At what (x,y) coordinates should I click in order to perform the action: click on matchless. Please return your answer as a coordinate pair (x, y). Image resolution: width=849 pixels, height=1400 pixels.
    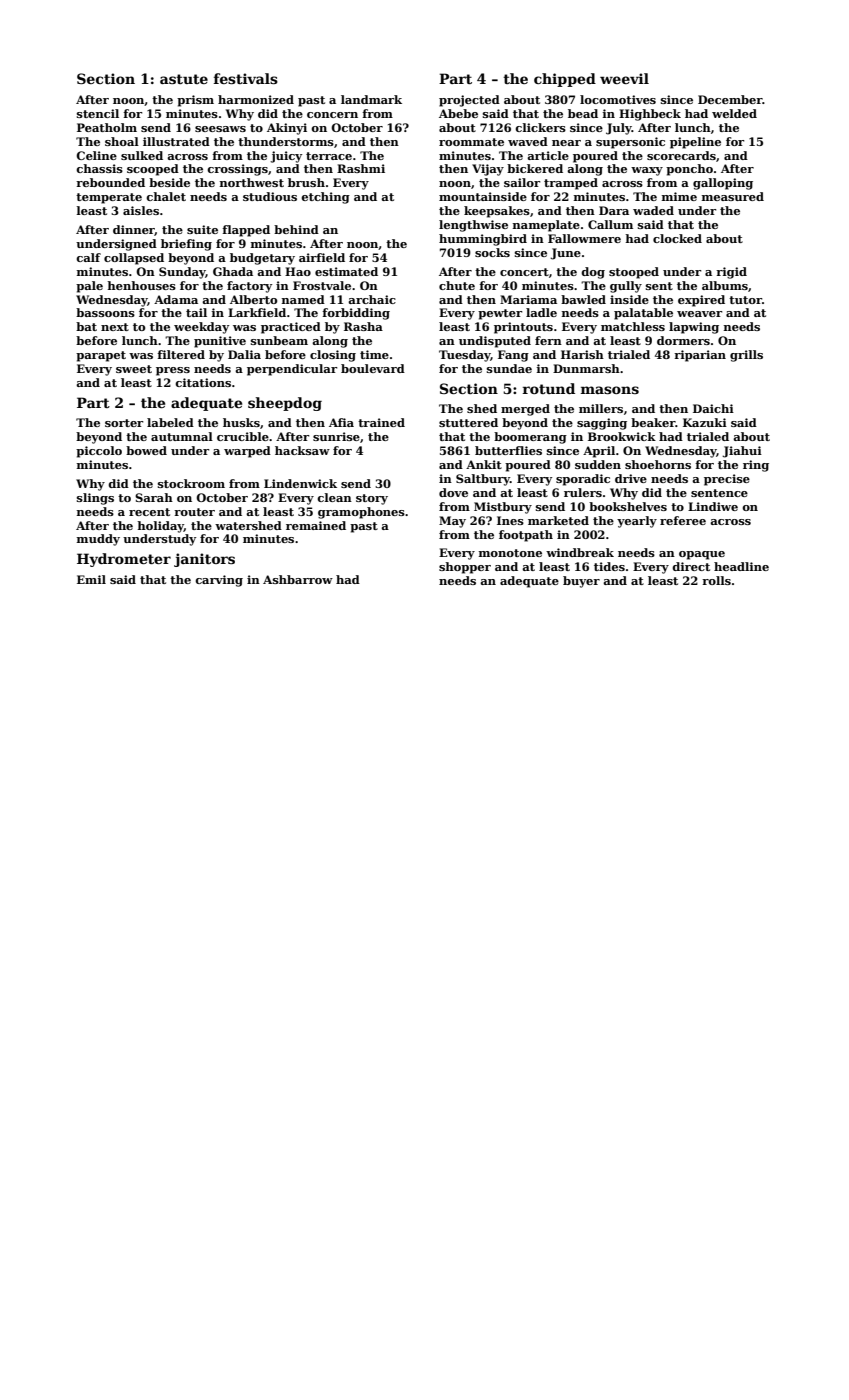
    Looking at the image, I should click on (633, 326).
